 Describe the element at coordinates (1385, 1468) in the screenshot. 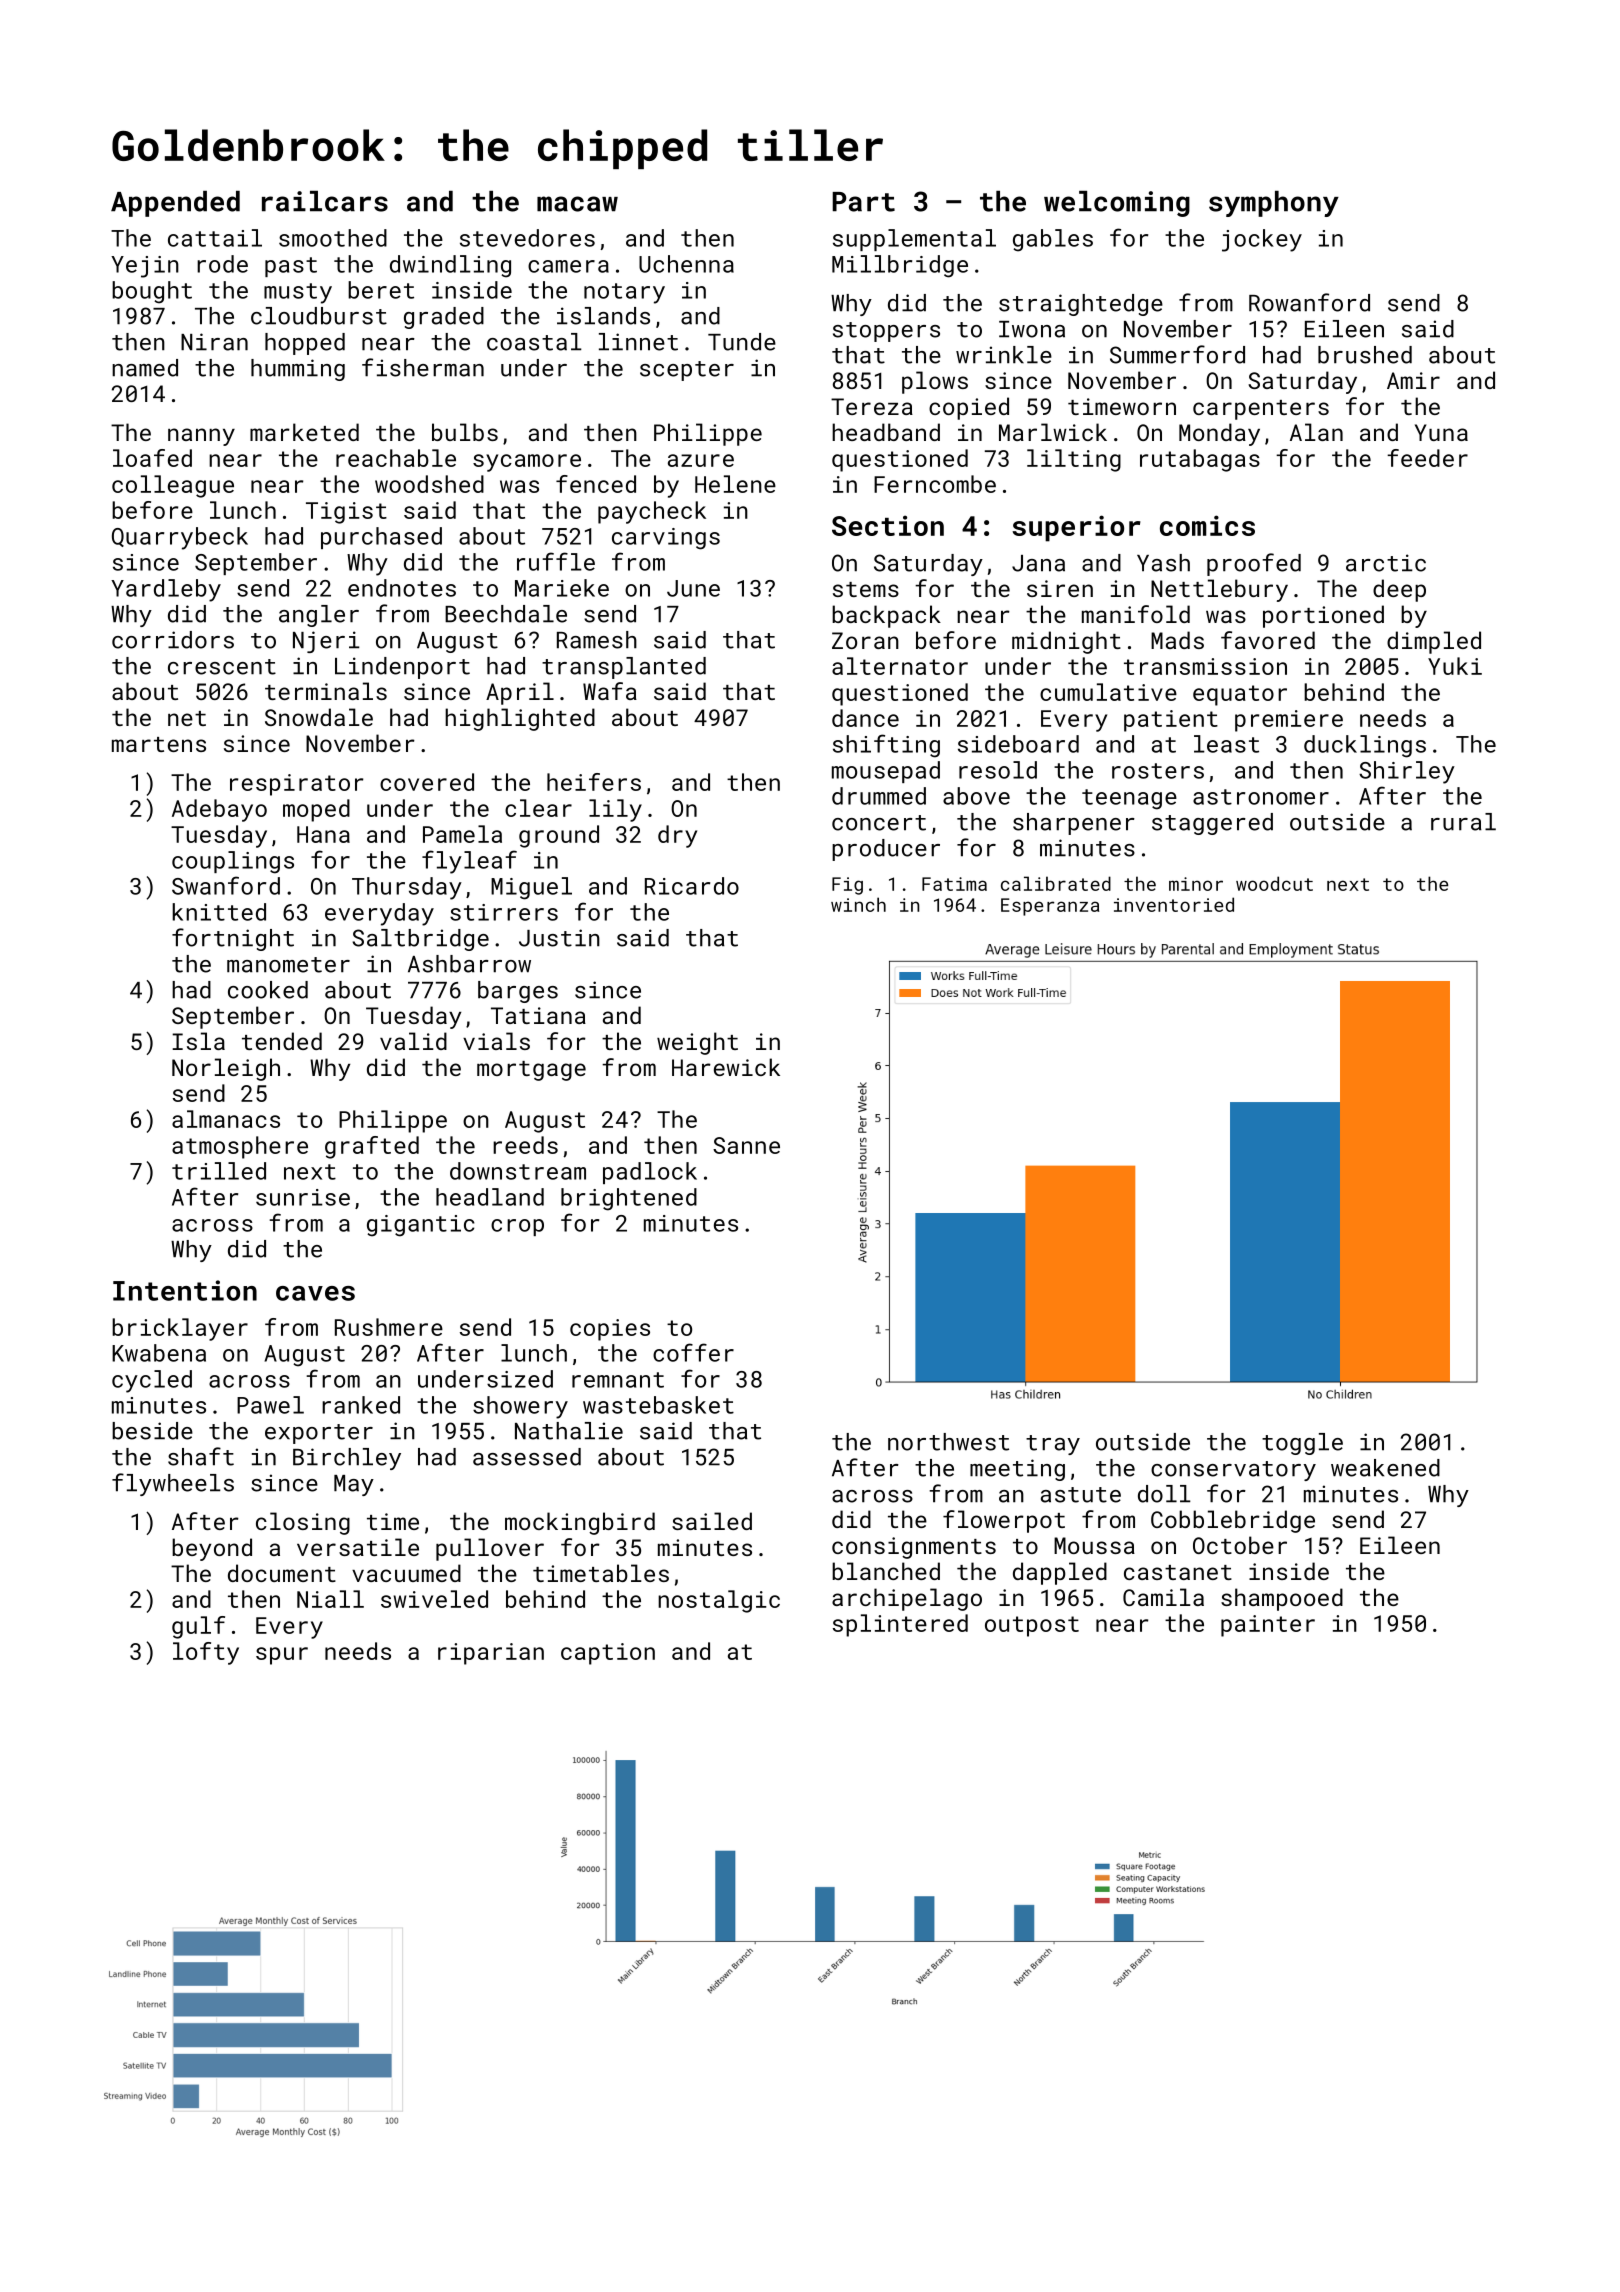

I see `weakened` at that location.
